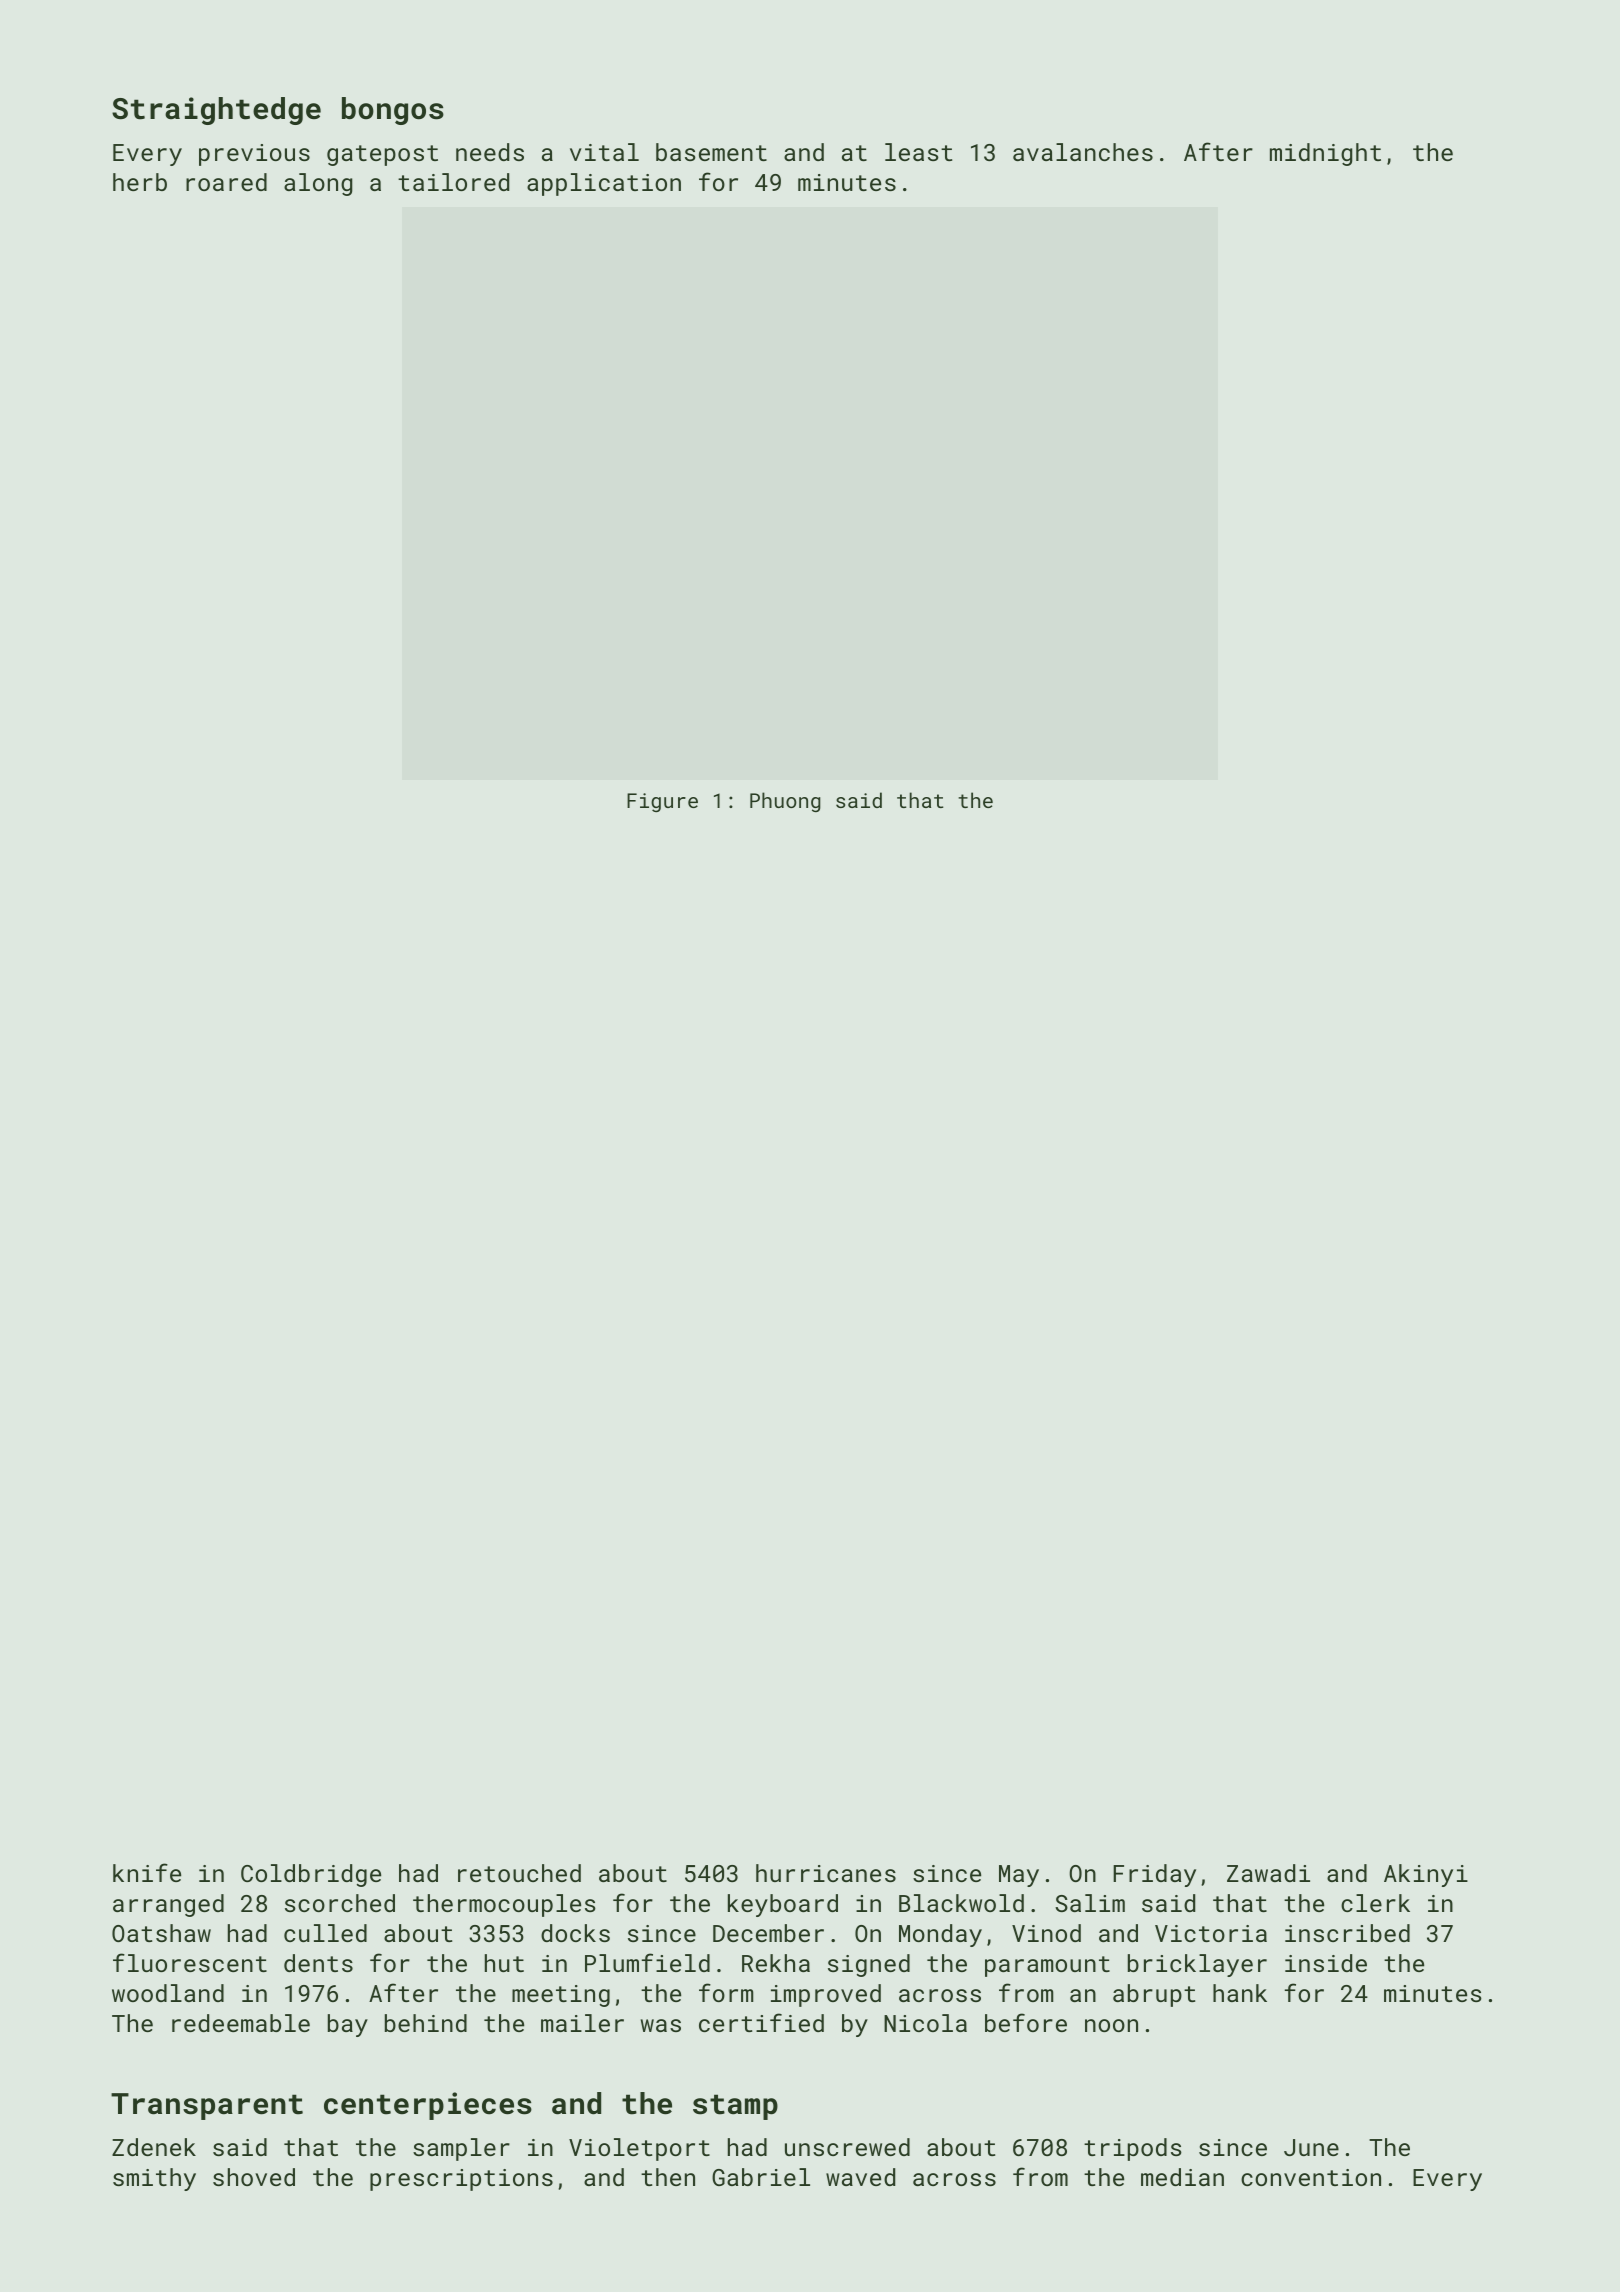 This screenshot has width=1620, height=2292. Describe the element at coordinates (662, 802) in the screenshot. I see `Figure` at that location.
